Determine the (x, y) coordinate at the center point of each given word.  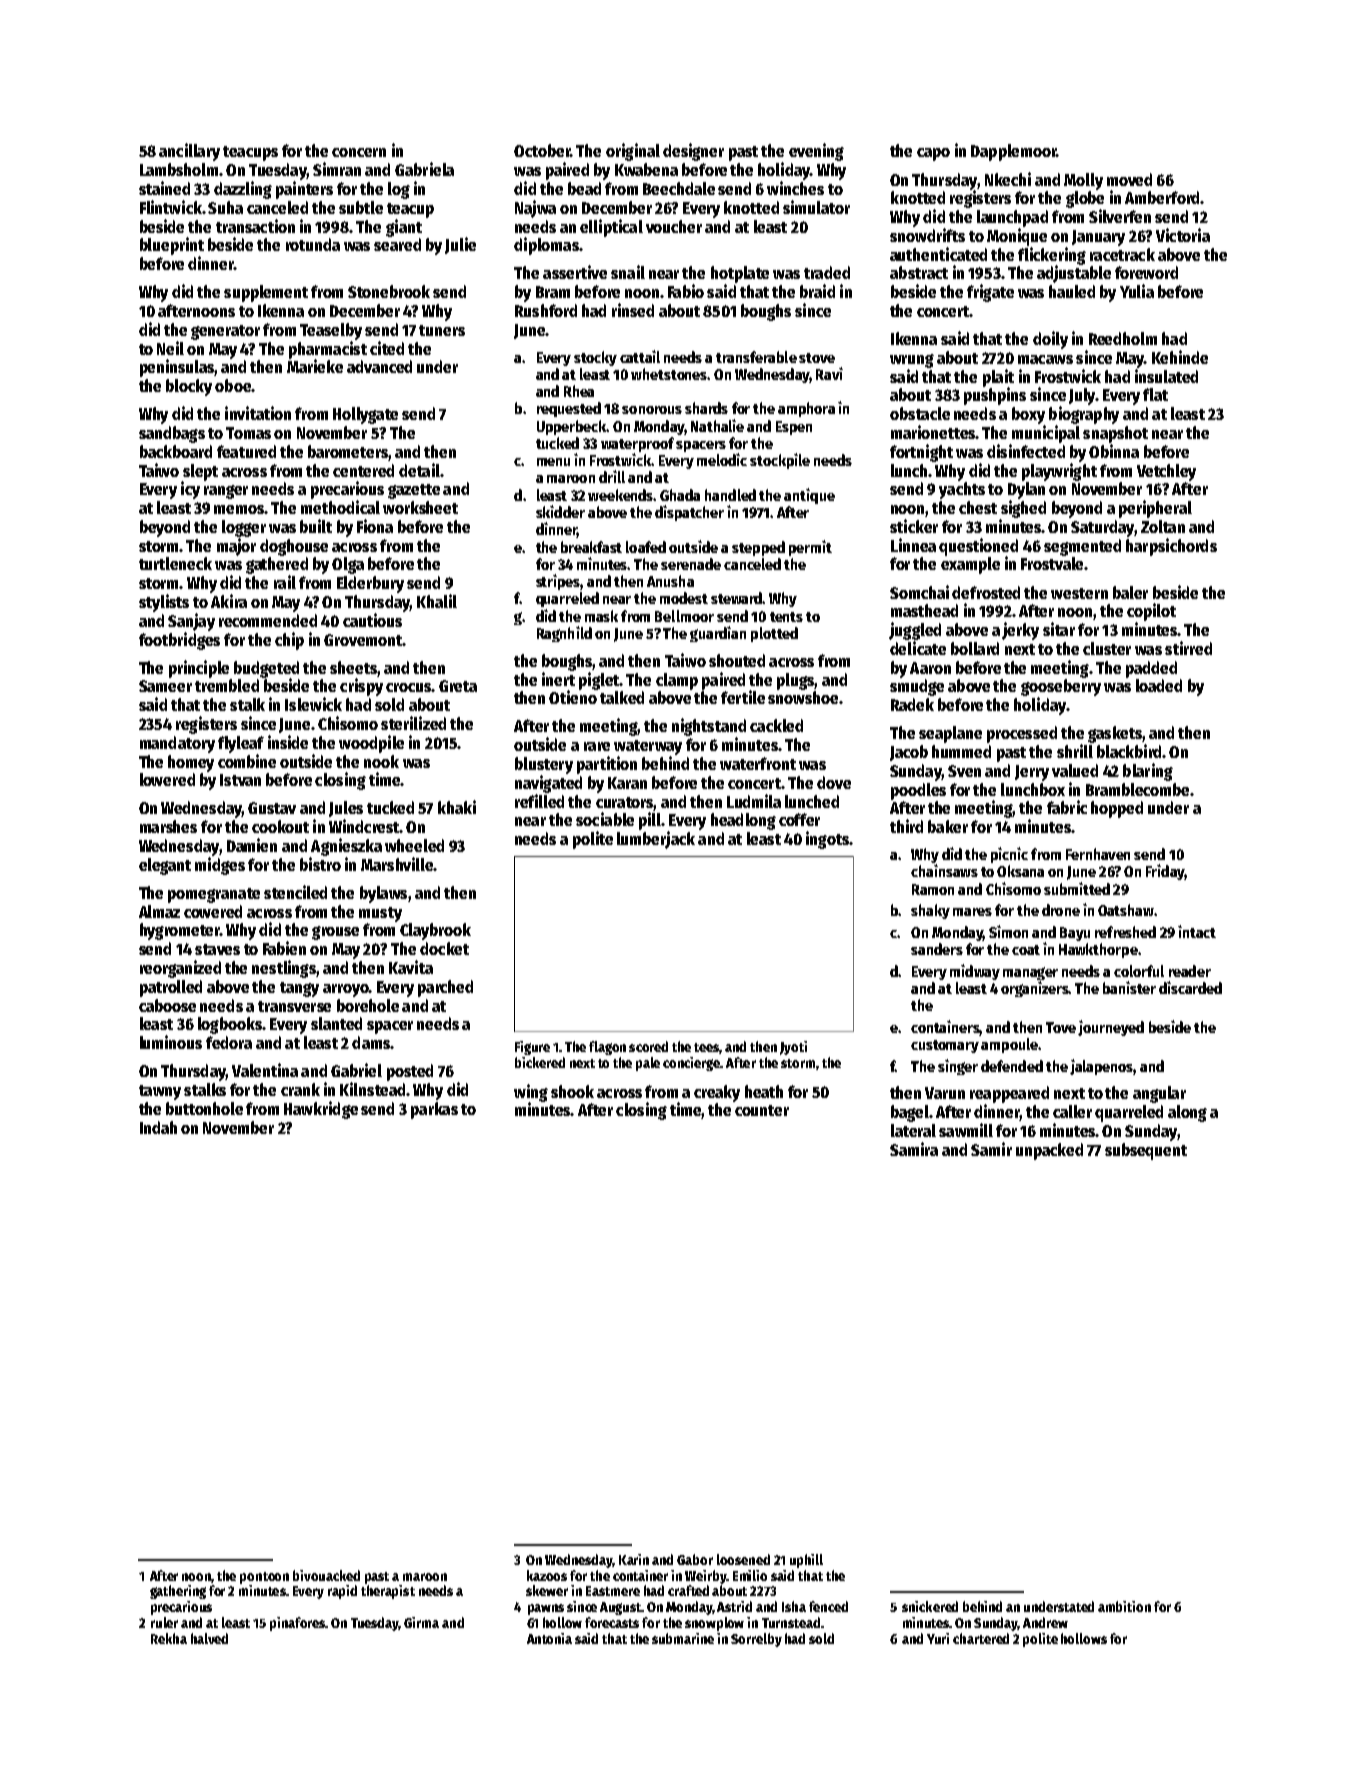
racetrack (1122, 254)
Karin (634, 1559)
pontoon (264, 1578)
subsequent (1146, 1151)
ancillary (189, 152)
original (633, 152)
